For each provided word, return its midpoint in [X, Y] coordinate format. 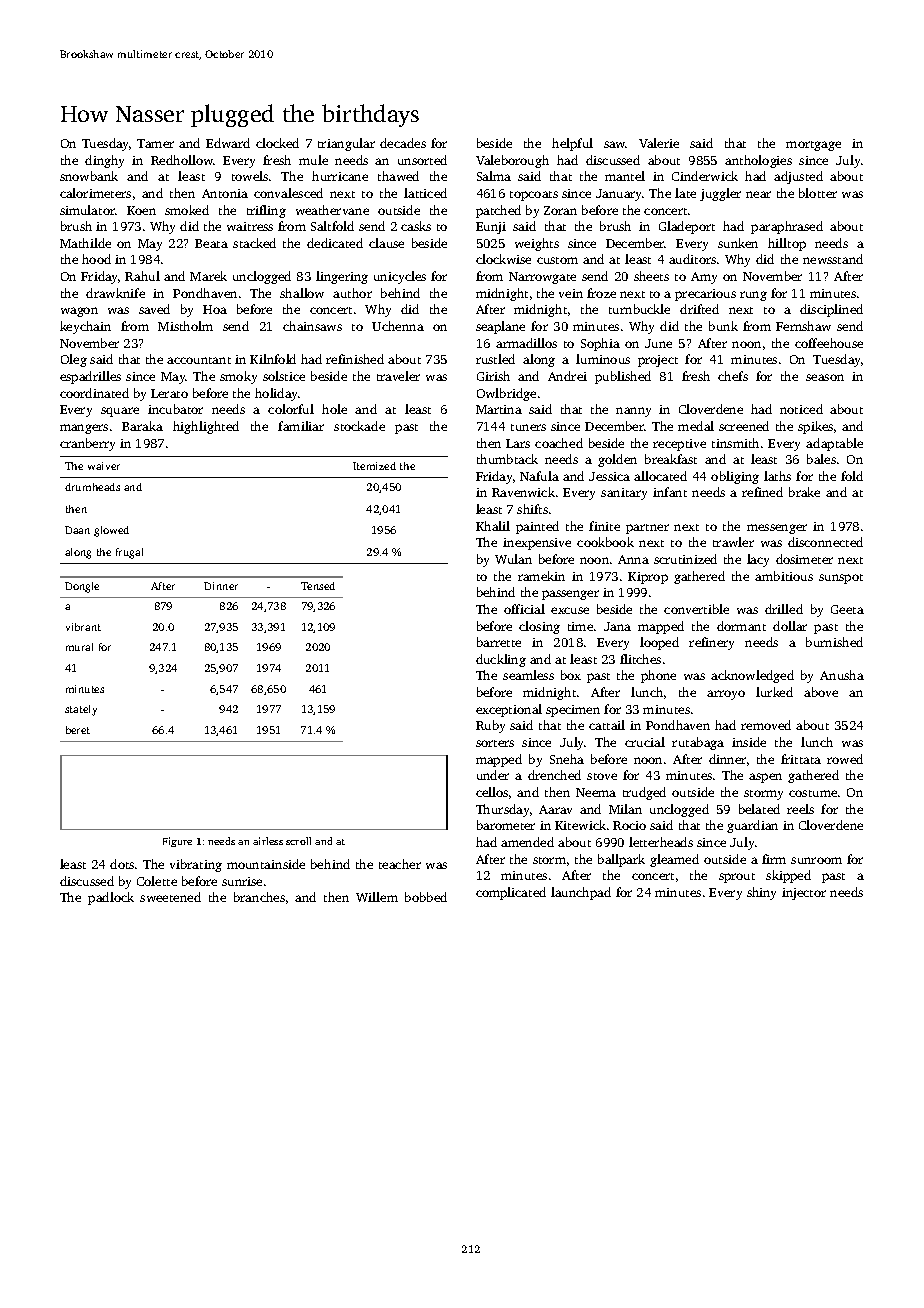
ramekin [541, 576]
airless [268, 841]
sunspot [841, 579]
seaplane [500, 327]
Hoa [215, 309]
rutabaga [698, 743]
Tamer [155, 143]
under [493, 775]
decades [403, 143]
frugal [129, 553]
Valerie [659, 143]
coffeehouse [829, 343]
